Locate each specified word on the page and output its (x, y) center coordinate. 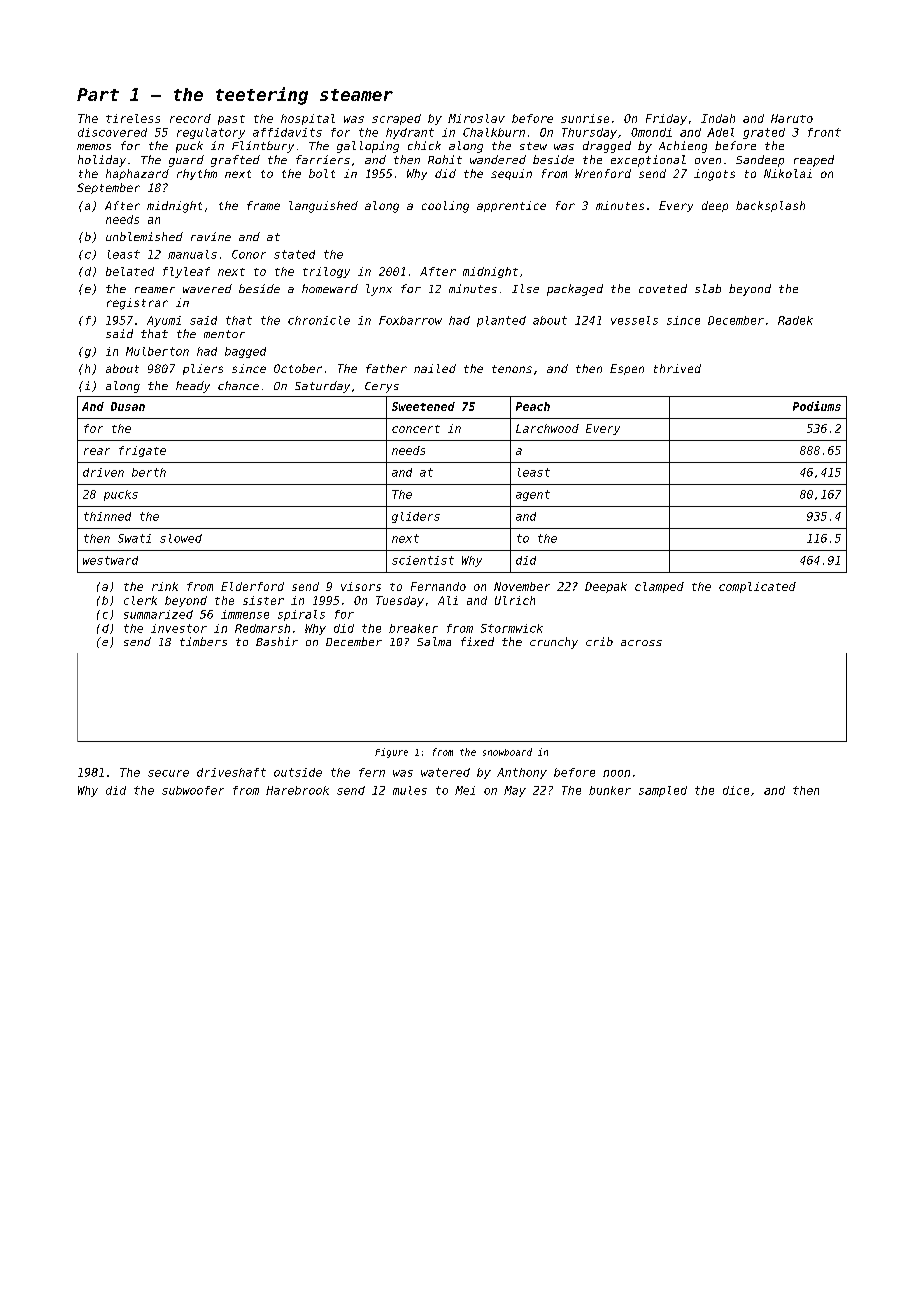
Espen (627, 369)
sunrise (585, 118)
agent (533, 495)
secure (168, 773)
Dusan (128, 406)
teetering (262, 96)
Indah (718, 118)
